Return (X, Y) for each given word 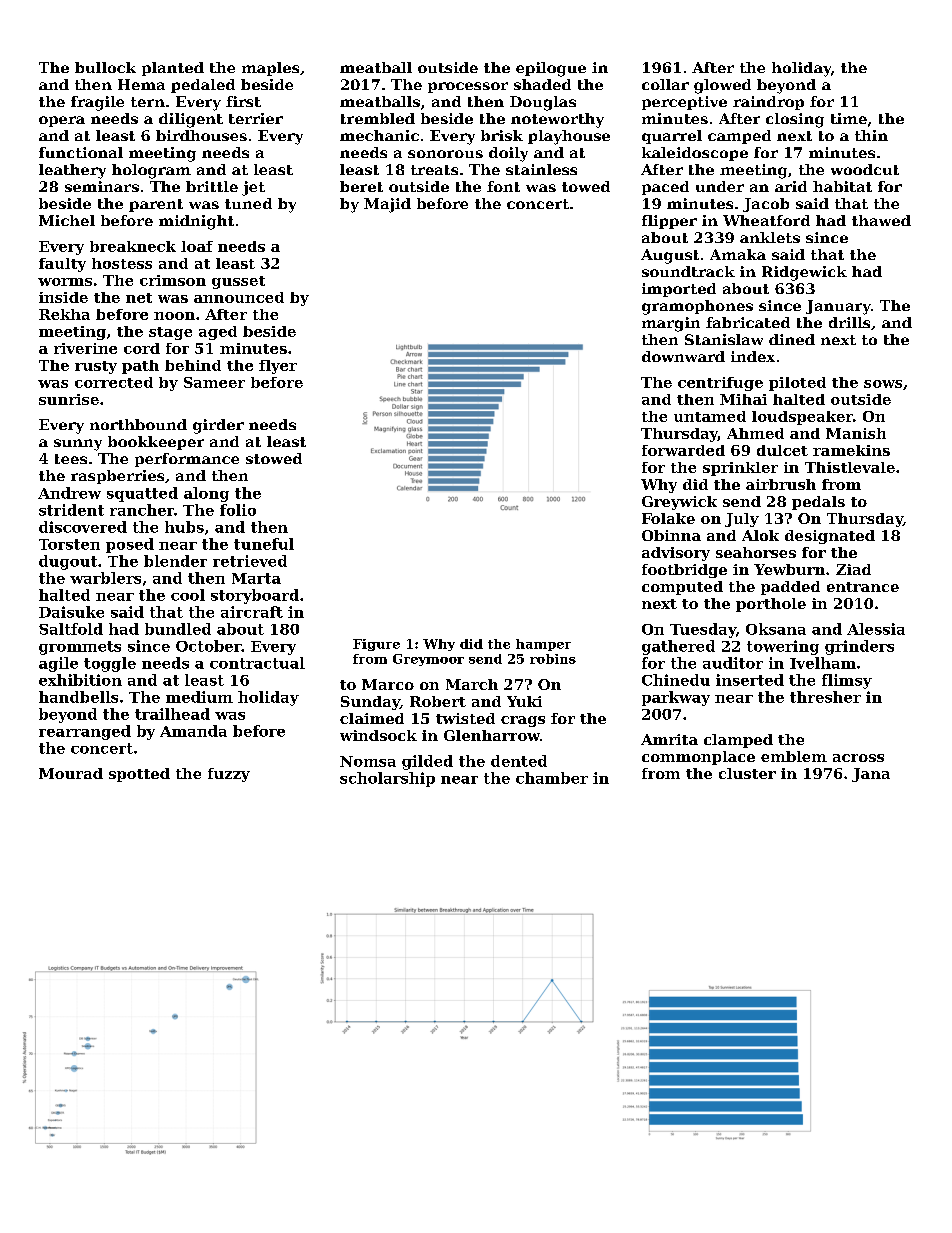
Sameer (214, 382)
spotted (139, 775)
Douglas (543, 103)
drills (849, 322)
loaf (197, 246)
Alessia (876, 629)
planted (173, 69)
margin (671, 324)
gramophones (697, 307)
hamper (543, 645)
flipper (669, 222)
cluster (747, 773)
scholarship (387, 779)
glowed (722, 86)
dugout (68, 562)
